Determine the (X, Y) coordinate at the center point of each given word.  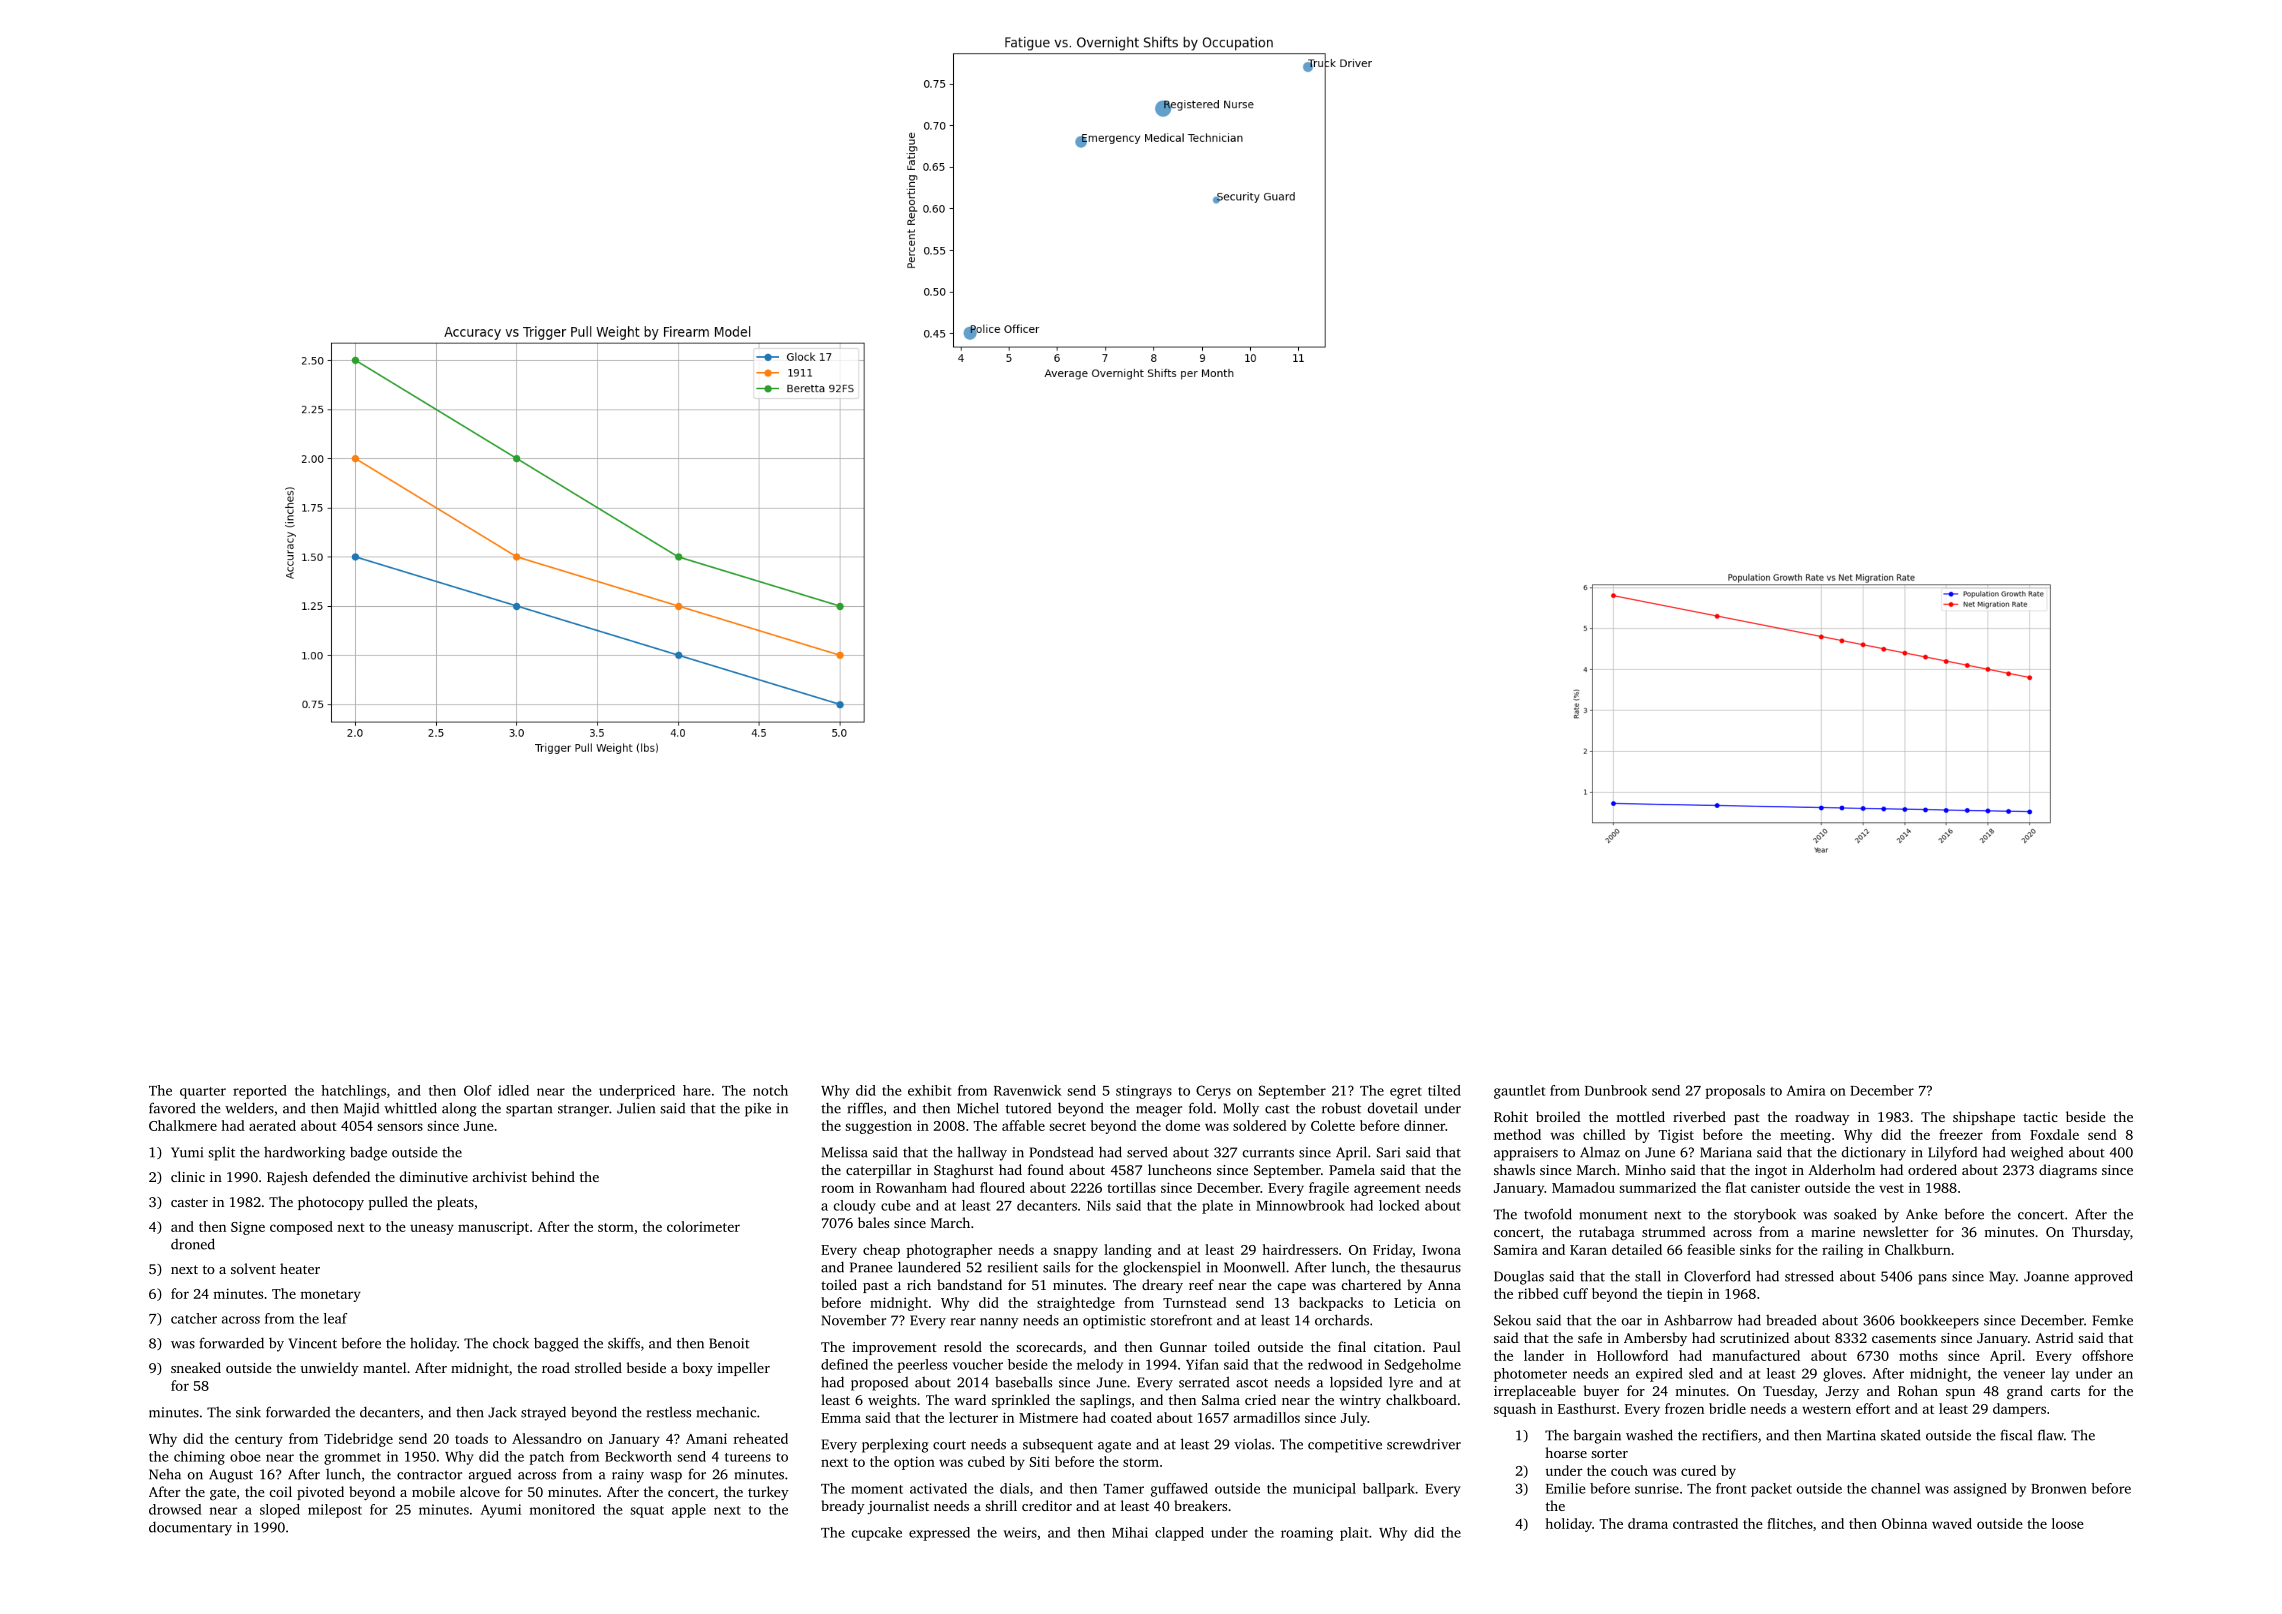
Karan (1588, 1250)
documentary (190, 1528)
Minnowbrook (1300, 1205)
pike (758, 1110)
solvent (253, 1268)
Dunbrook (1616, 1090)
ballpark (1389, 1490)
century (259, 1441)
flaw (2051, 1435)
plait (1354, 1534)
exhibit (929, 1090)
